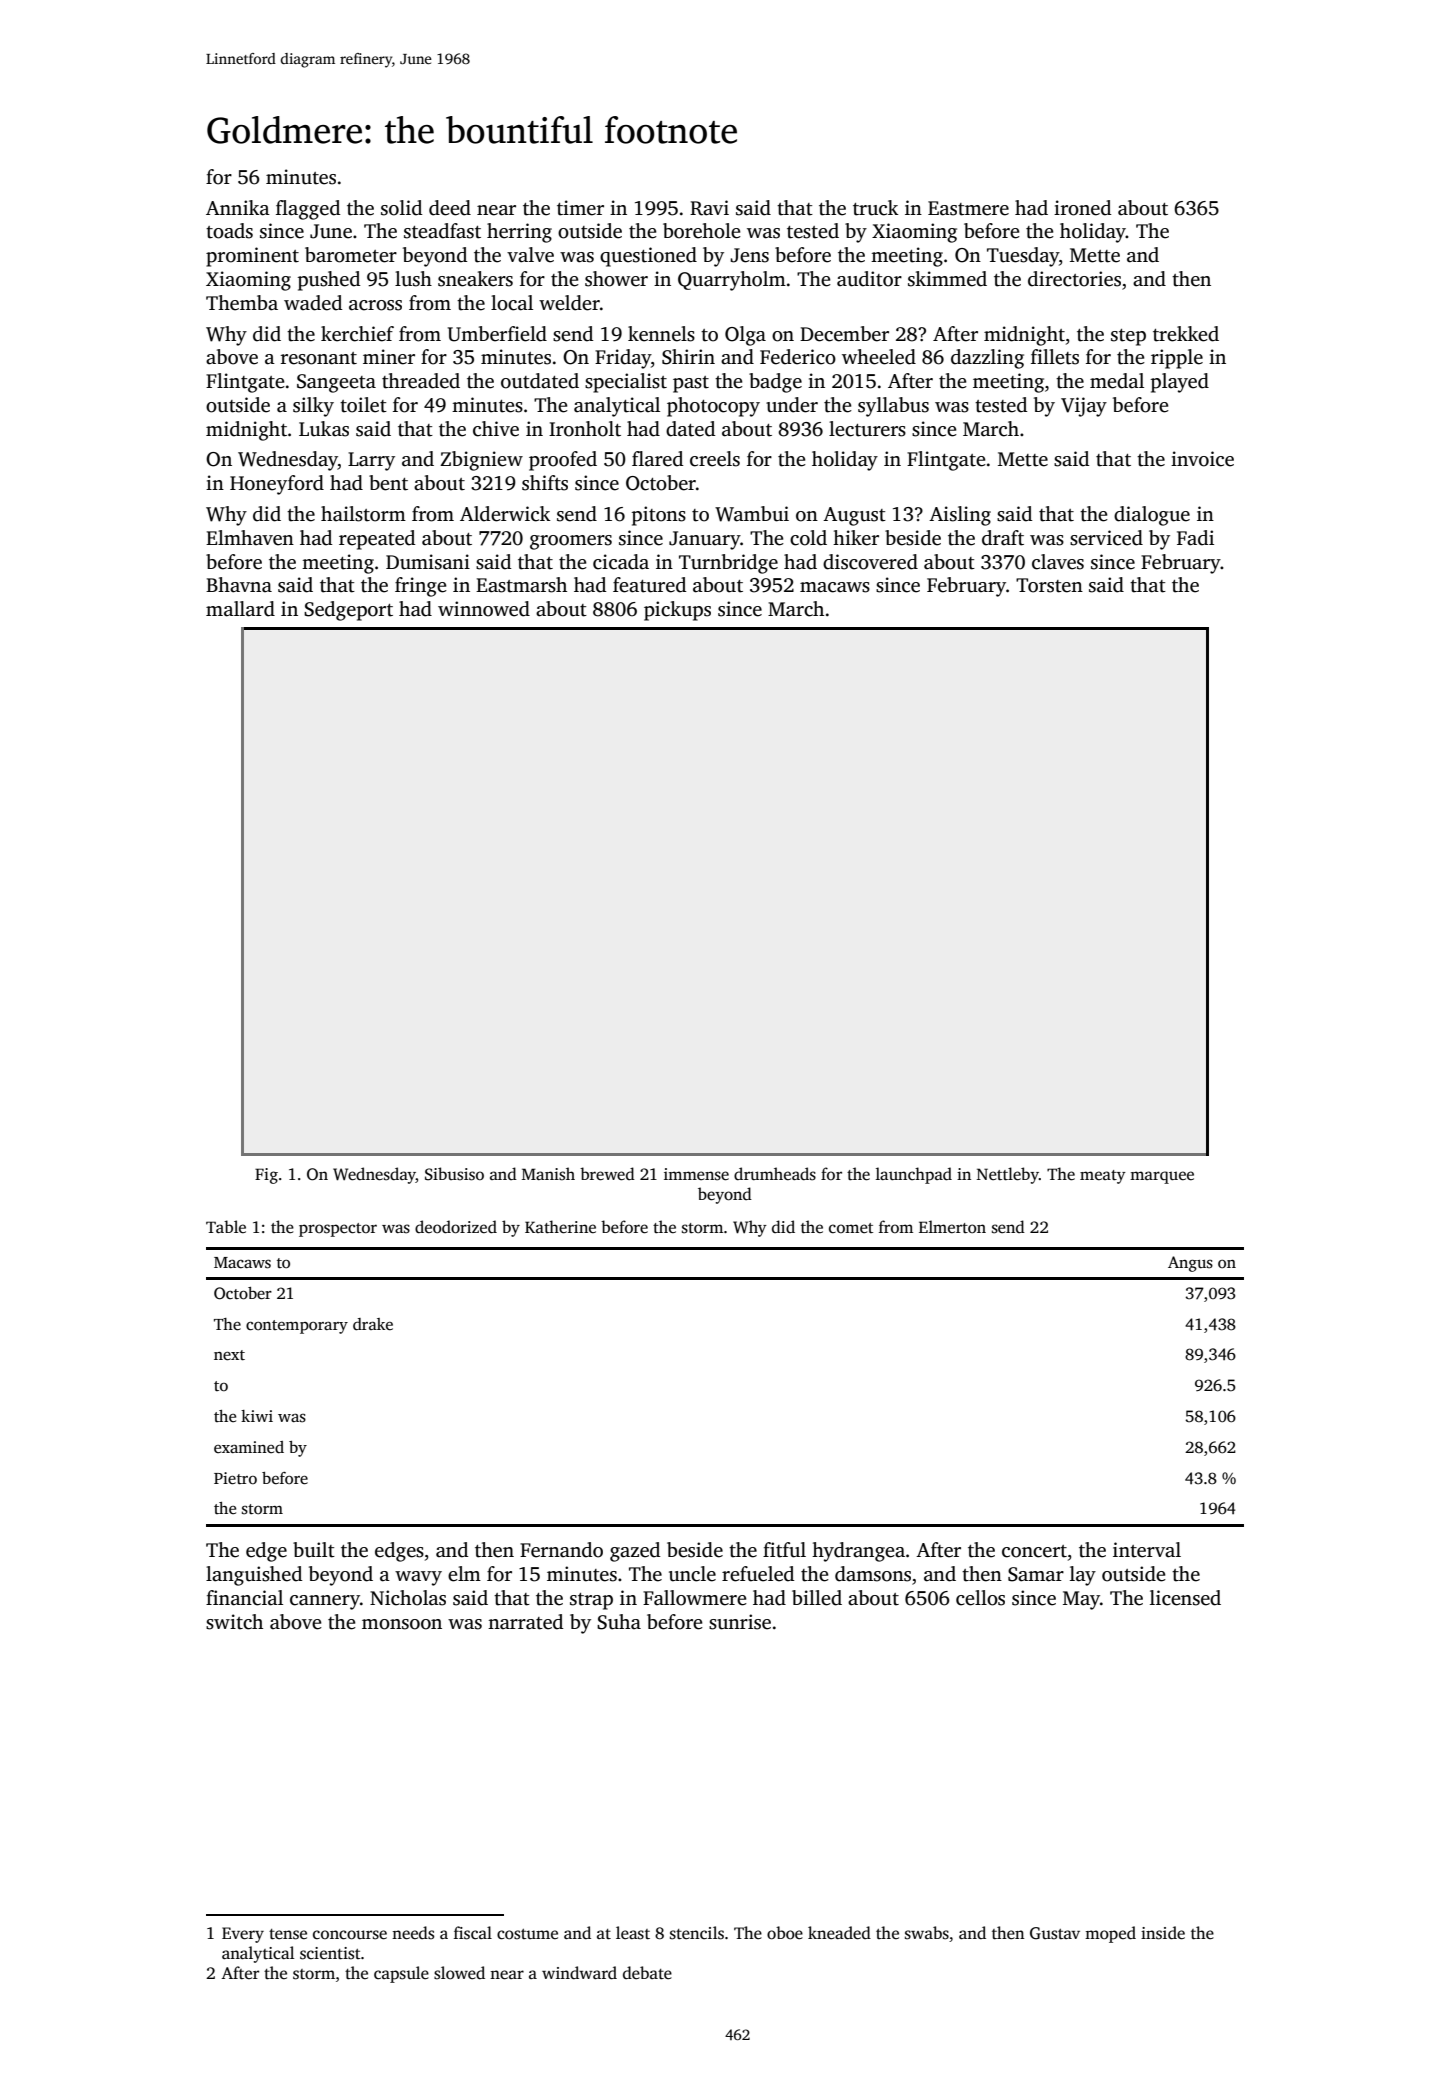 The image size is (1450, 2100). Describe the element at coordinates (1195, 538) in the document. I see `Fadi` at that location.
